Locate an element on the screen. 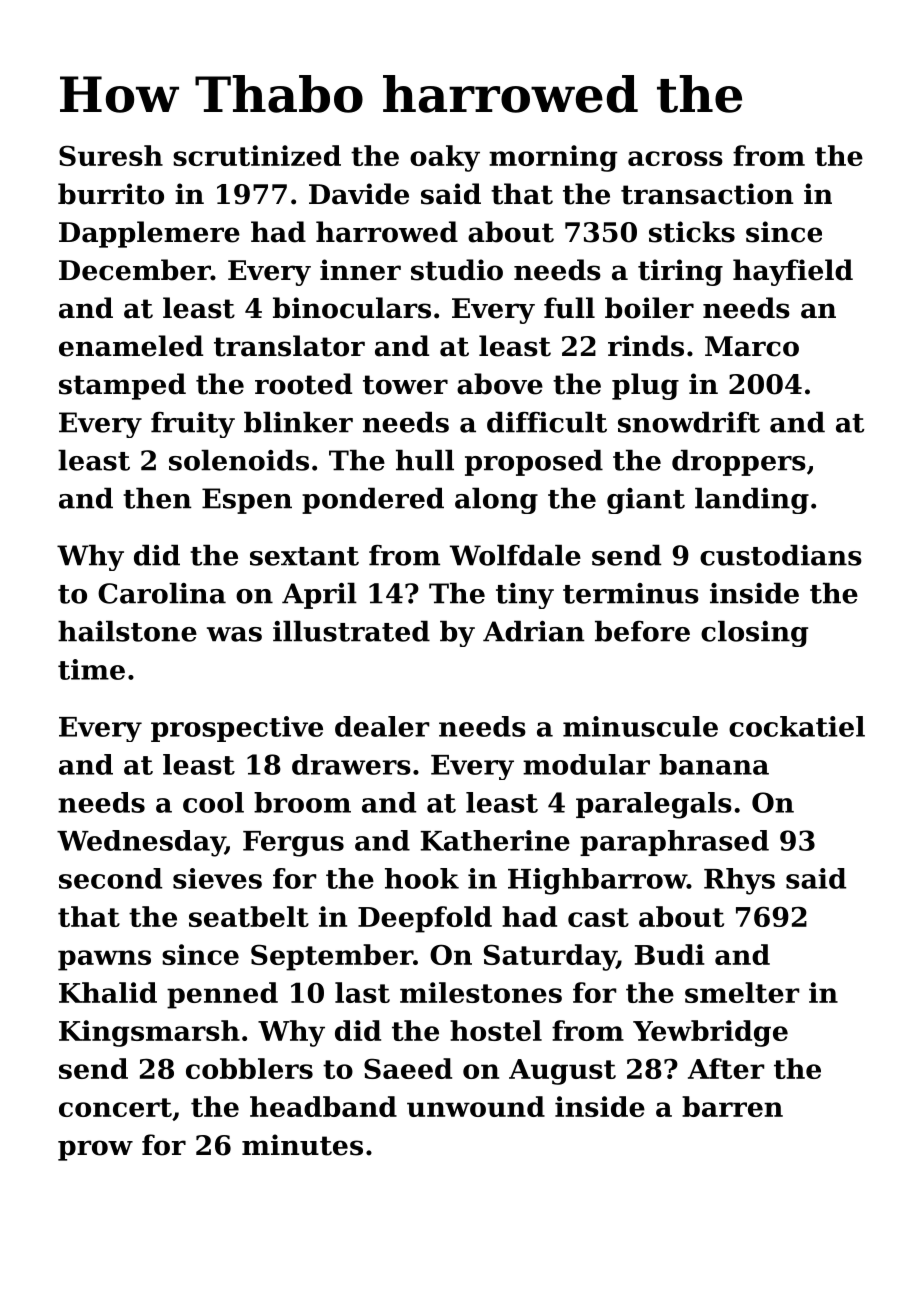  dealer is located at coordinates (382, 726).
